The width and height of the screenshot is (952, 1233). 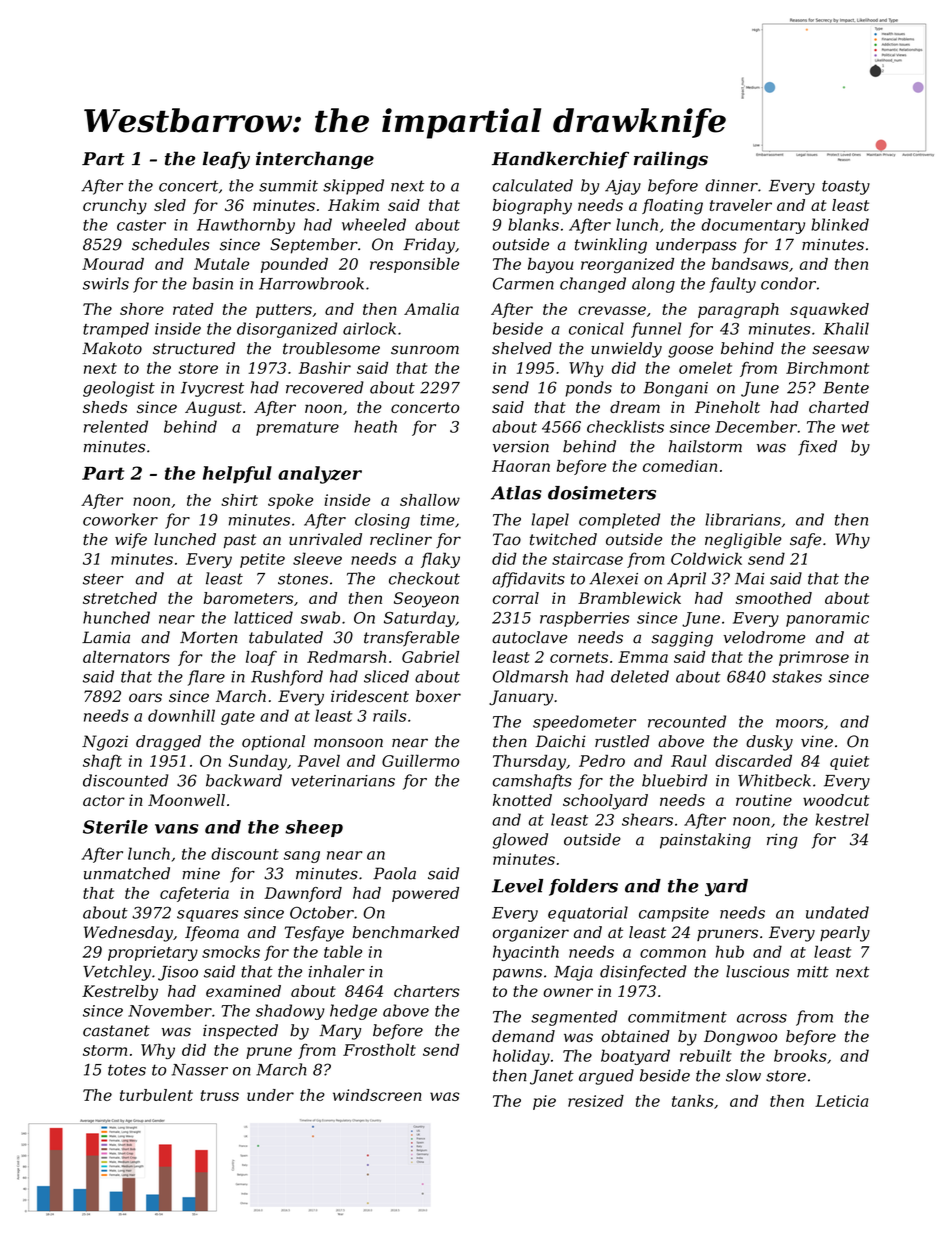 I want to click on windscreen, so click(x=377, y=1095).
